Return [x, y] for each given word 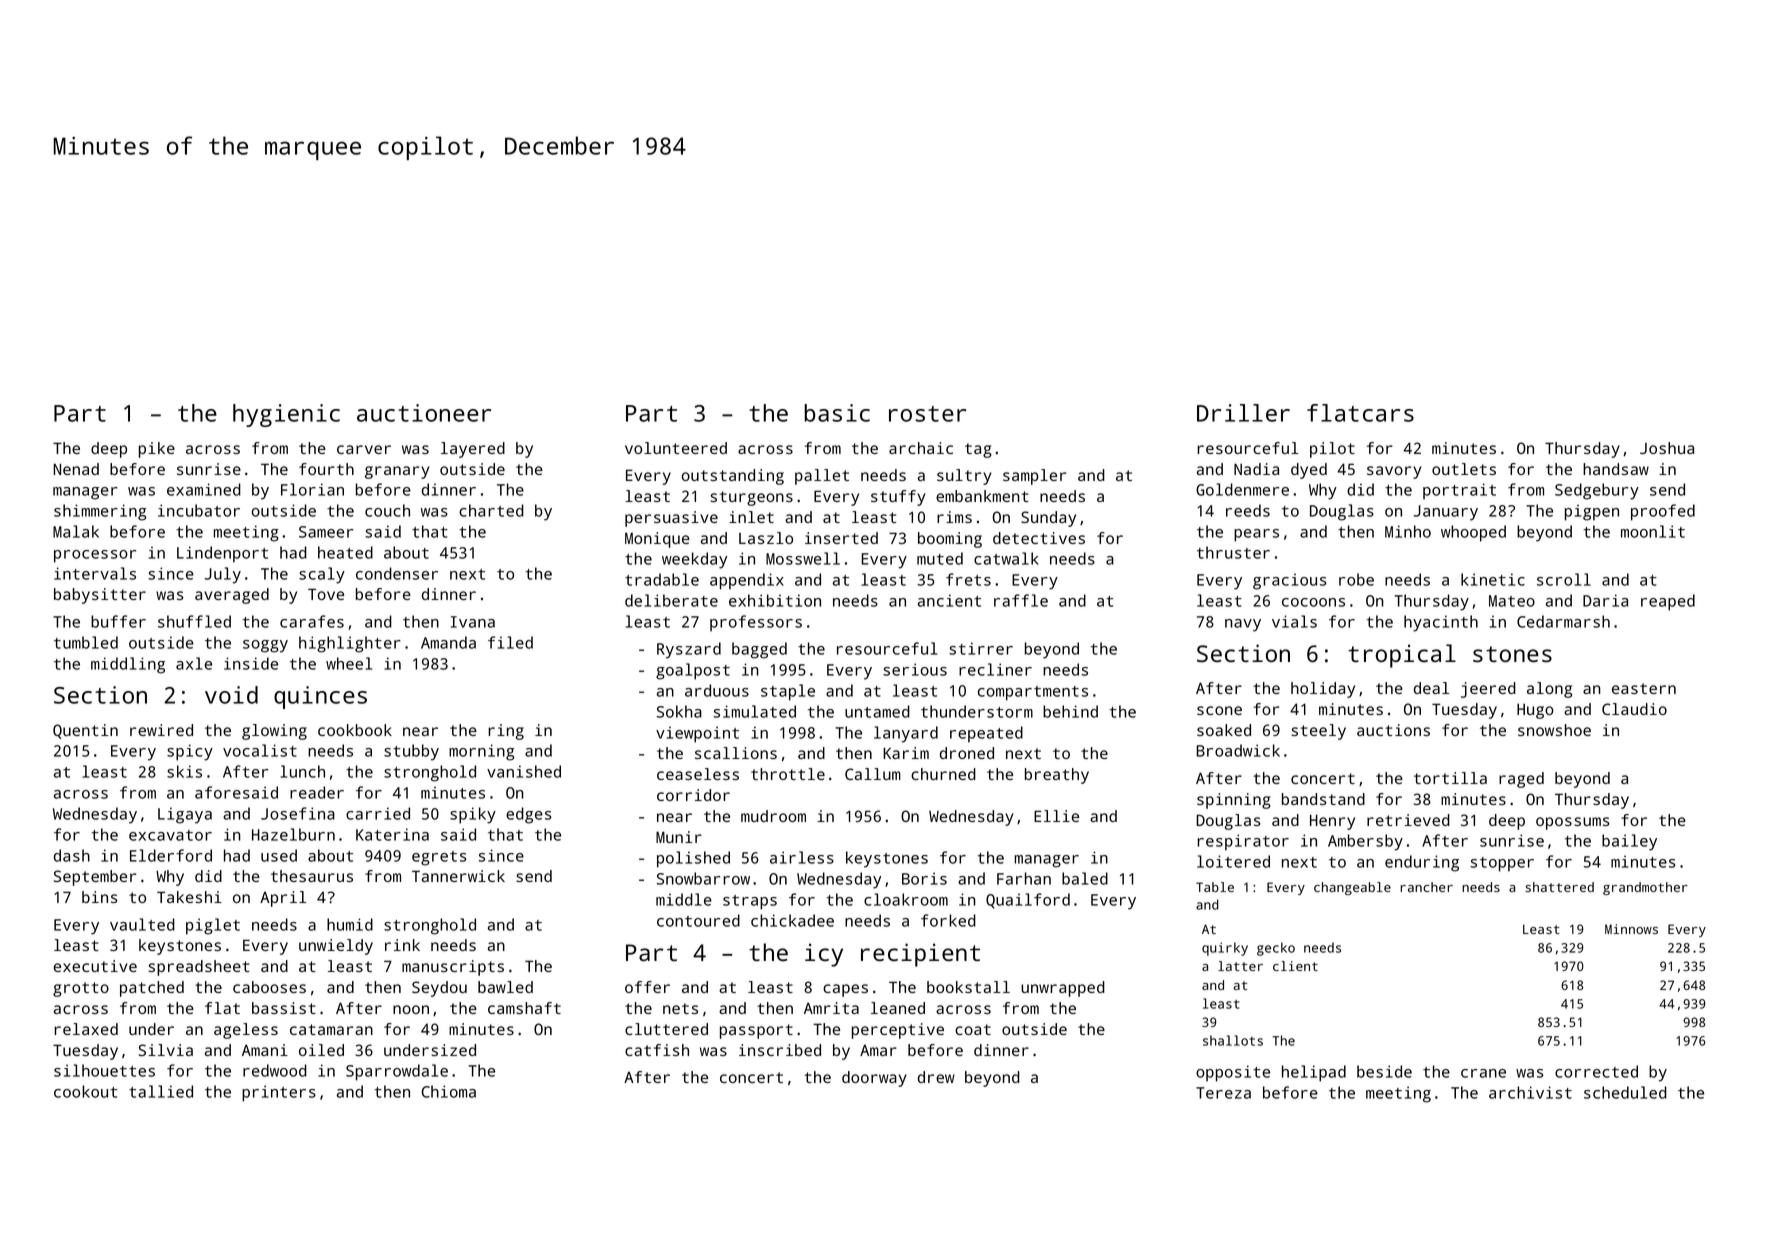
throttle [788, 774]
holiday [1323, 690]
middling [128, 665]
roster [927, 414]
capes [845, 990]
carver [364, 449]
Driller [1243, 413]
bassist [284, 1008]
